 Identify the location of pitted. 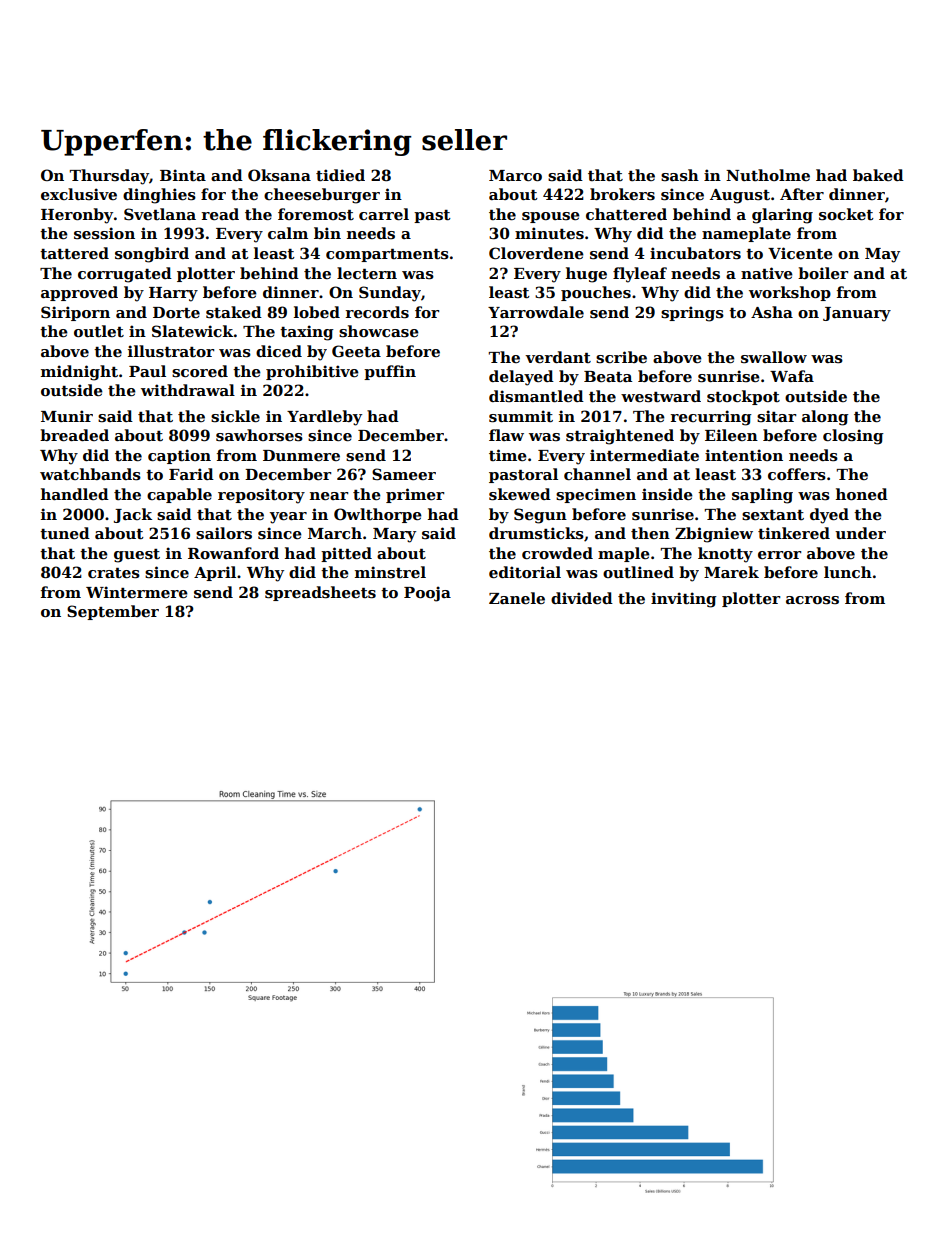
(346, 554).
